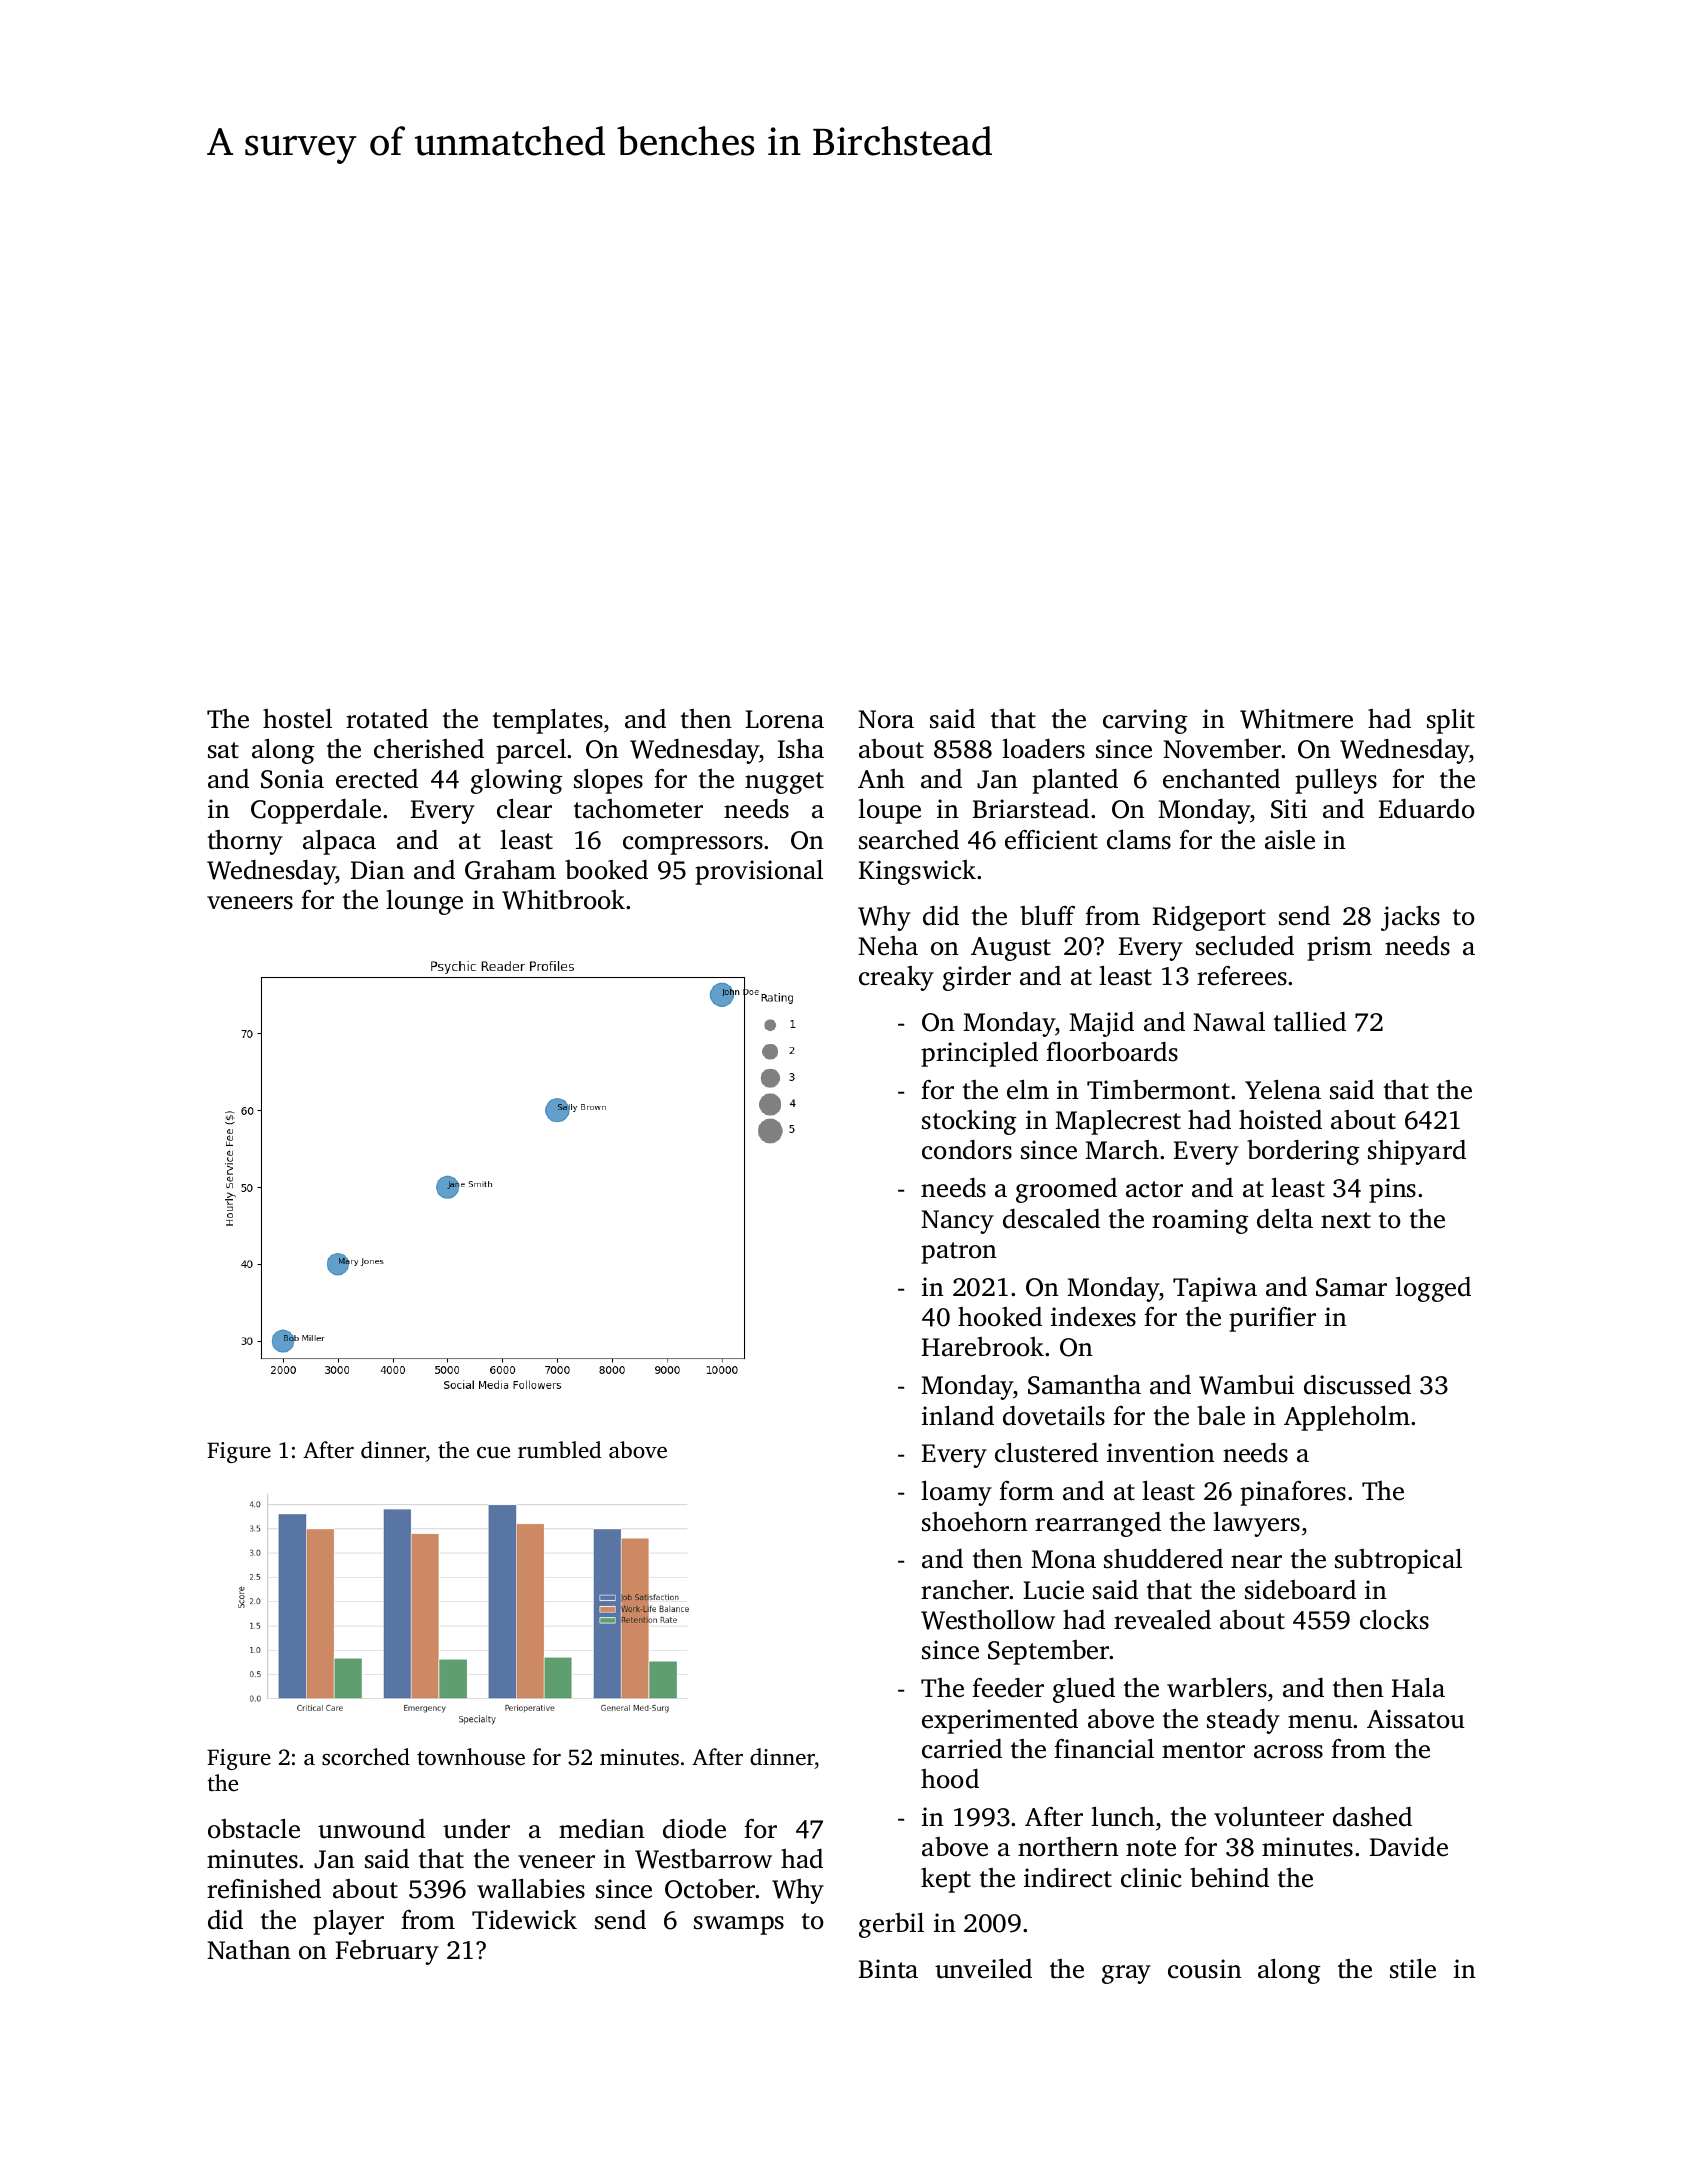  I want to click on Whitmere, so click(1296, 719).
